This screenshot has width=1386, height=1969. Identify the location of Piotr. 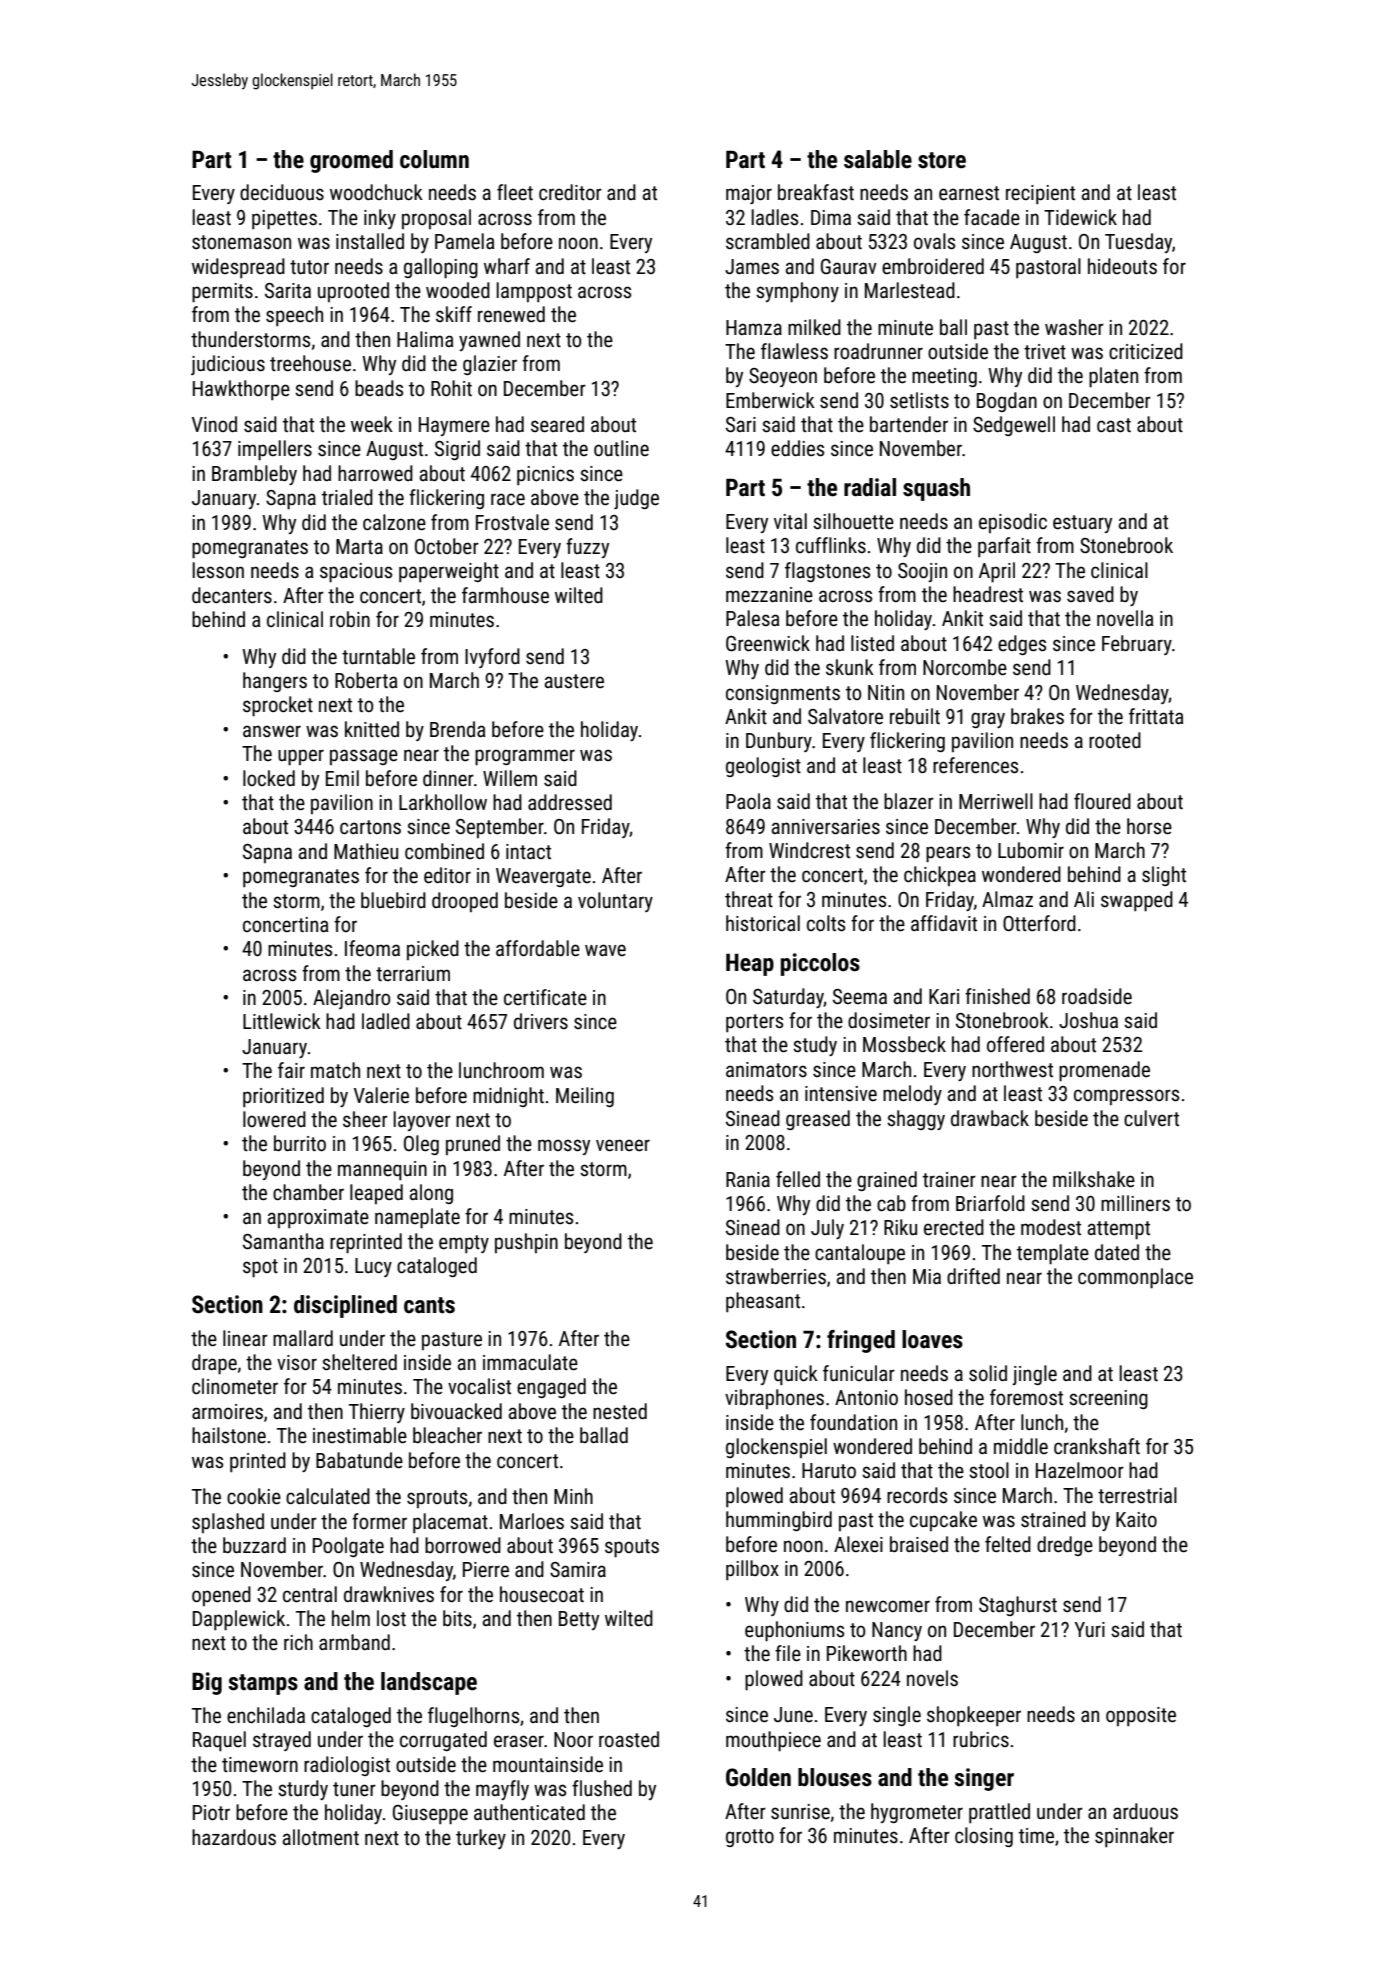
(211, 1812).
